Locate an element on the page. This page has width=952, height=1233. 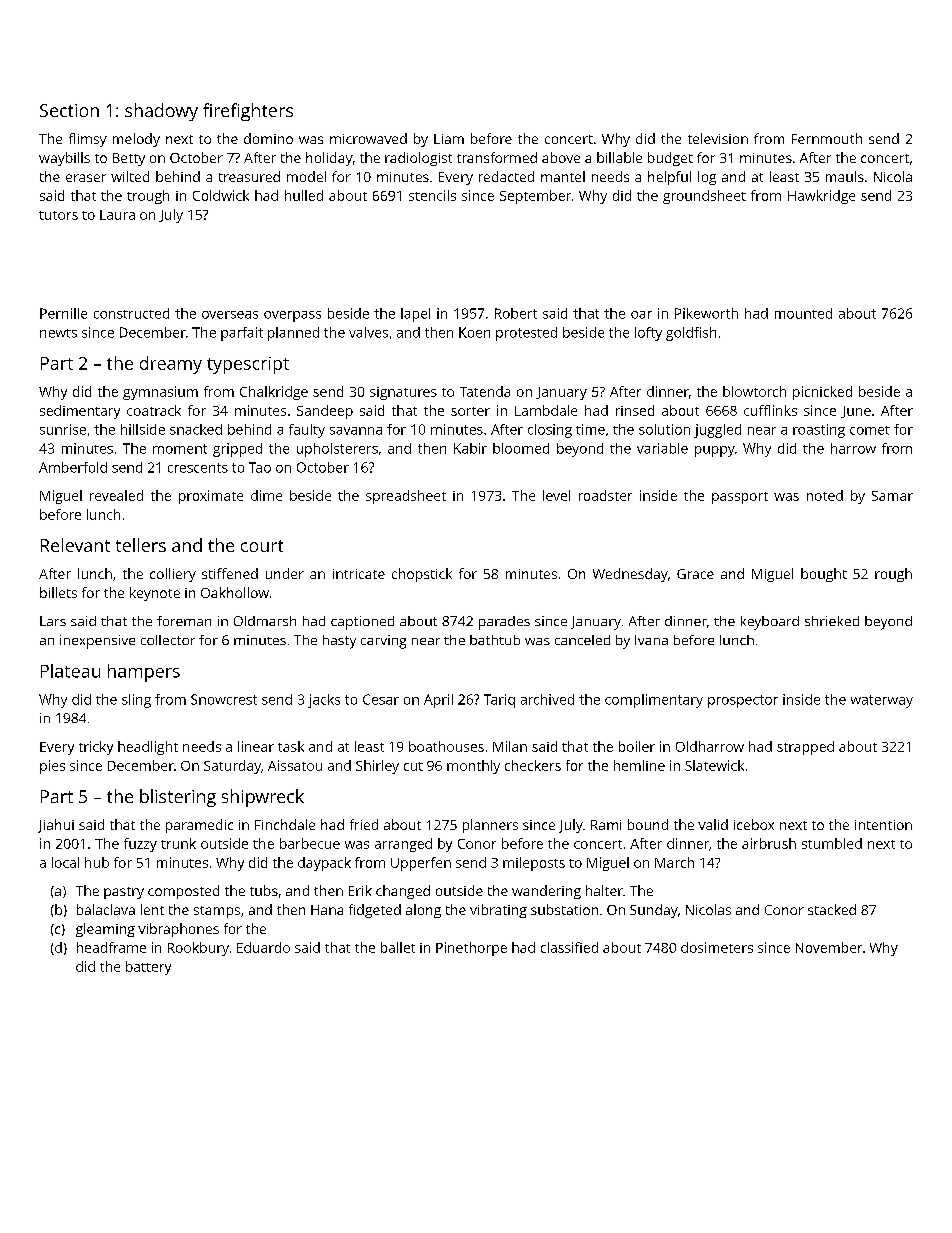
bought is located at coordinates (824, 575).
